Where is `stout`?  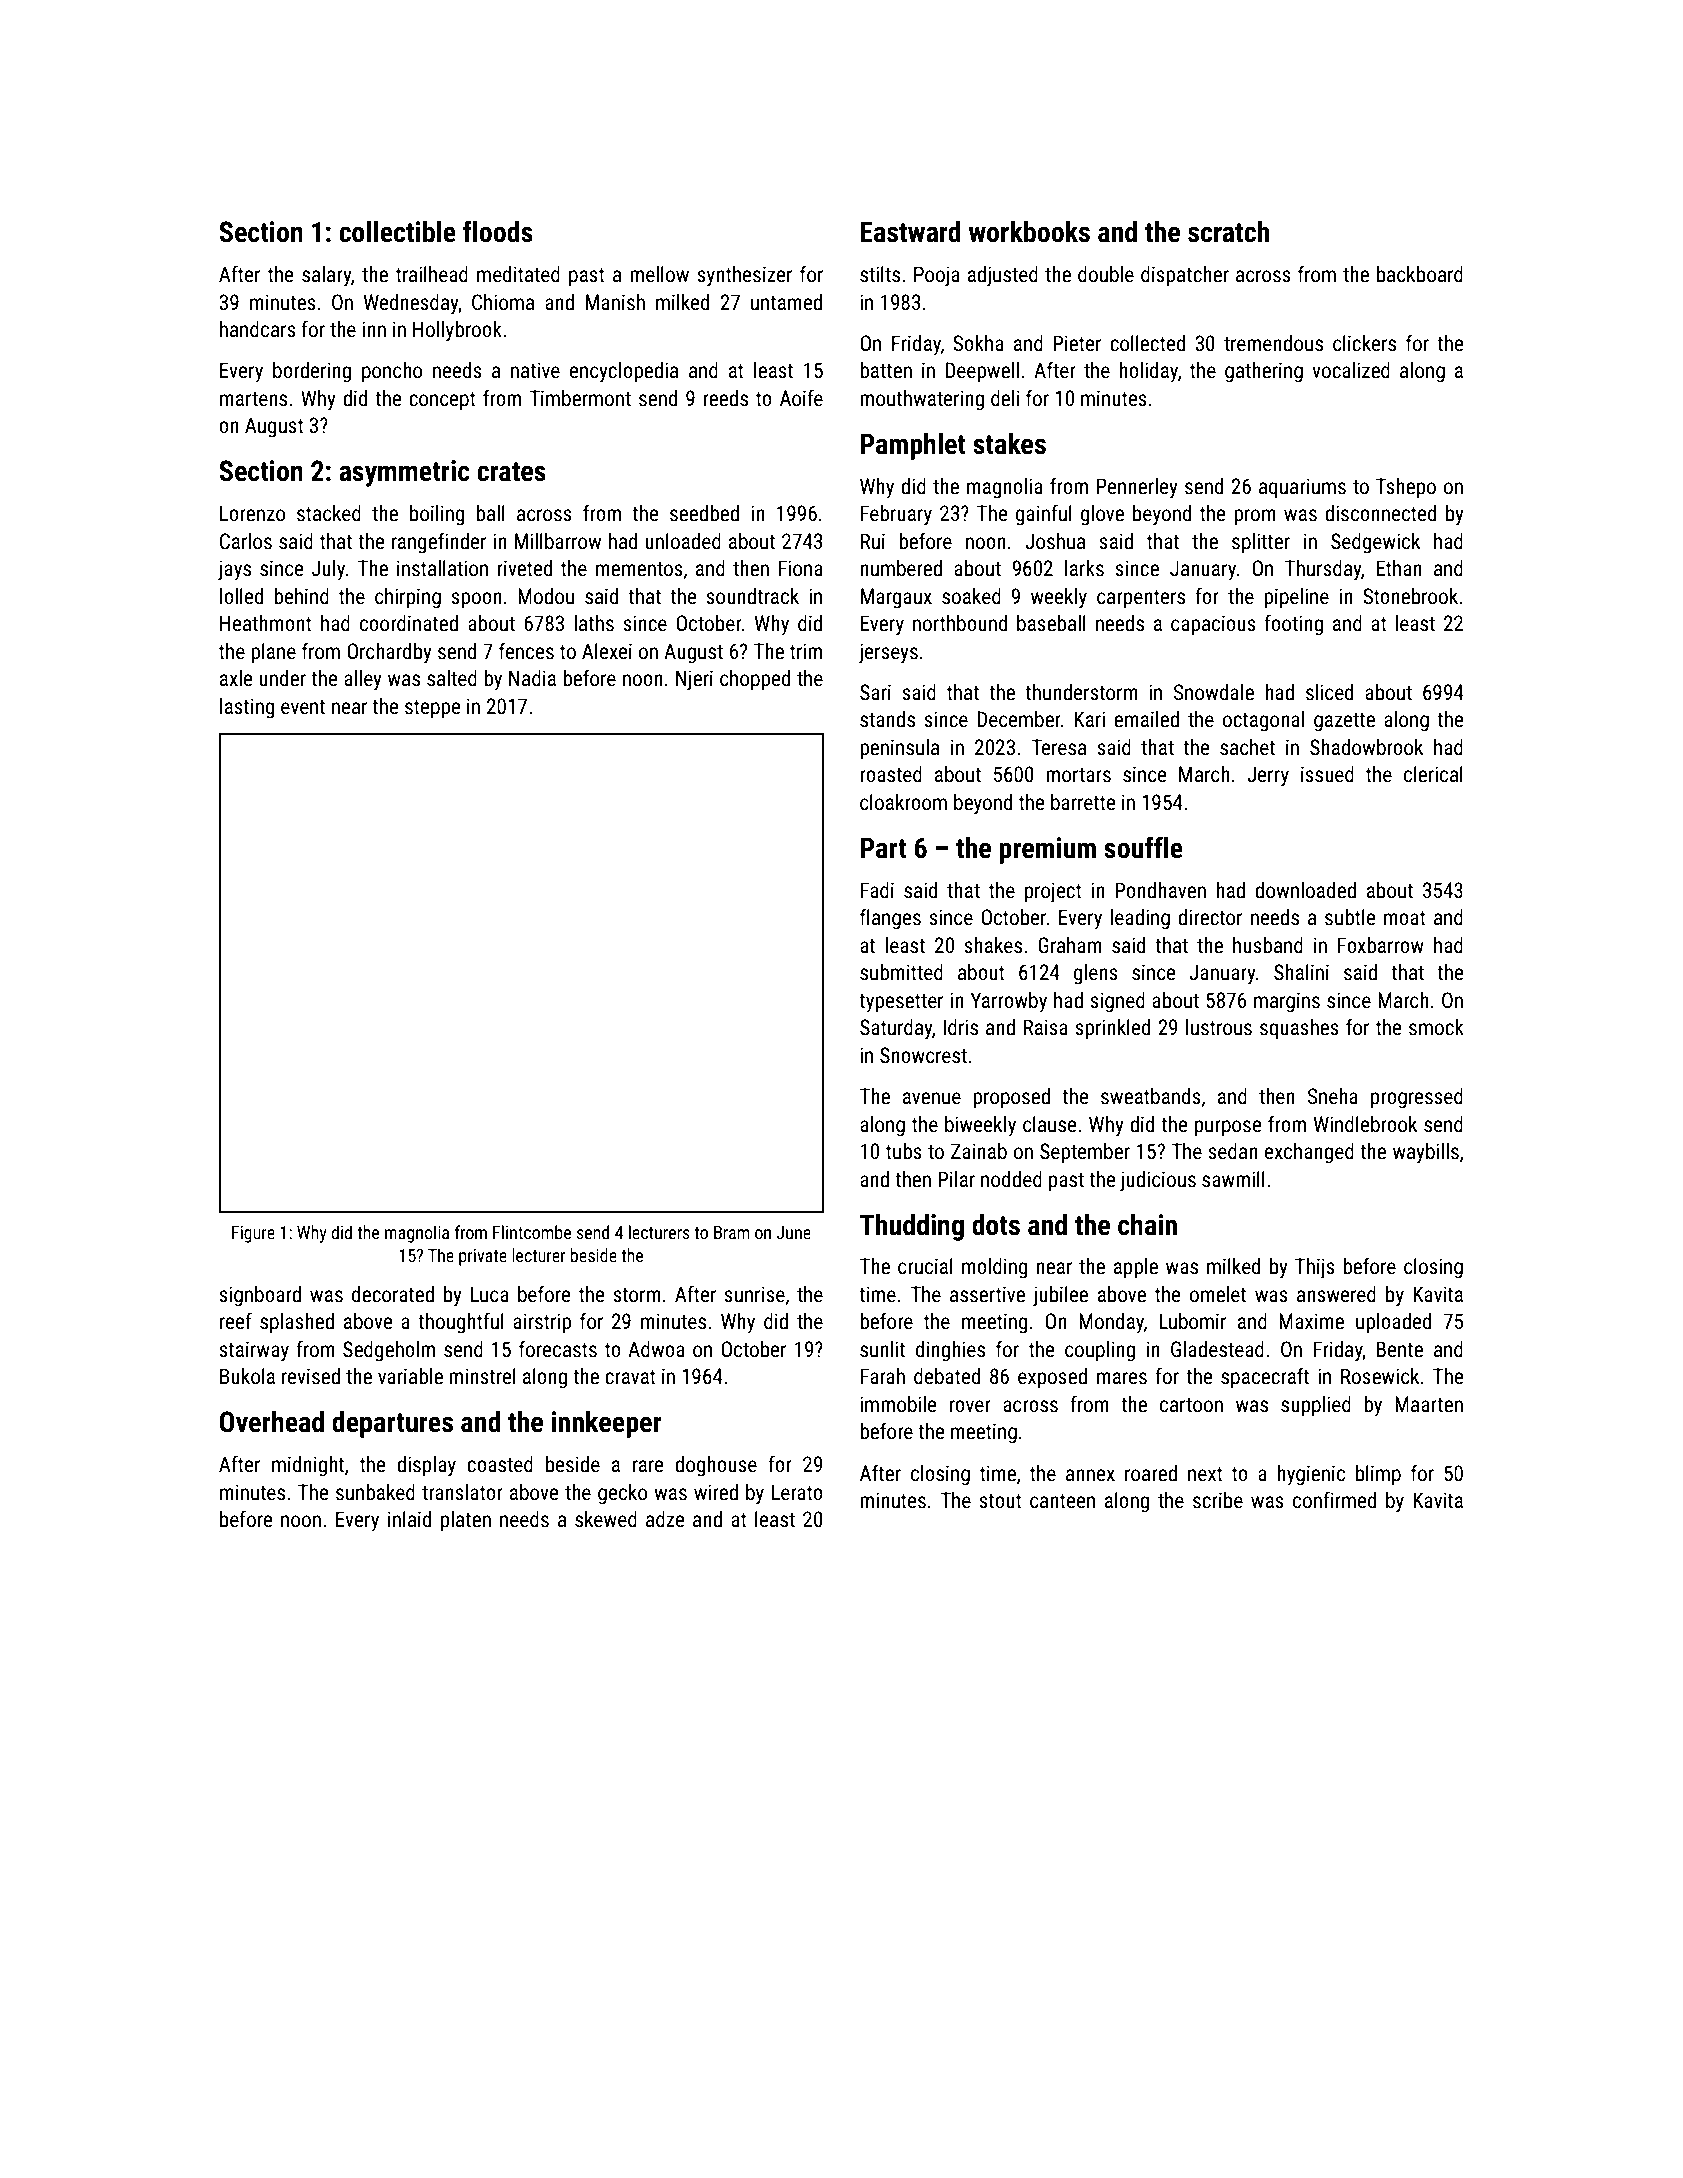 stout is located at coordinates (1000, 1501).
